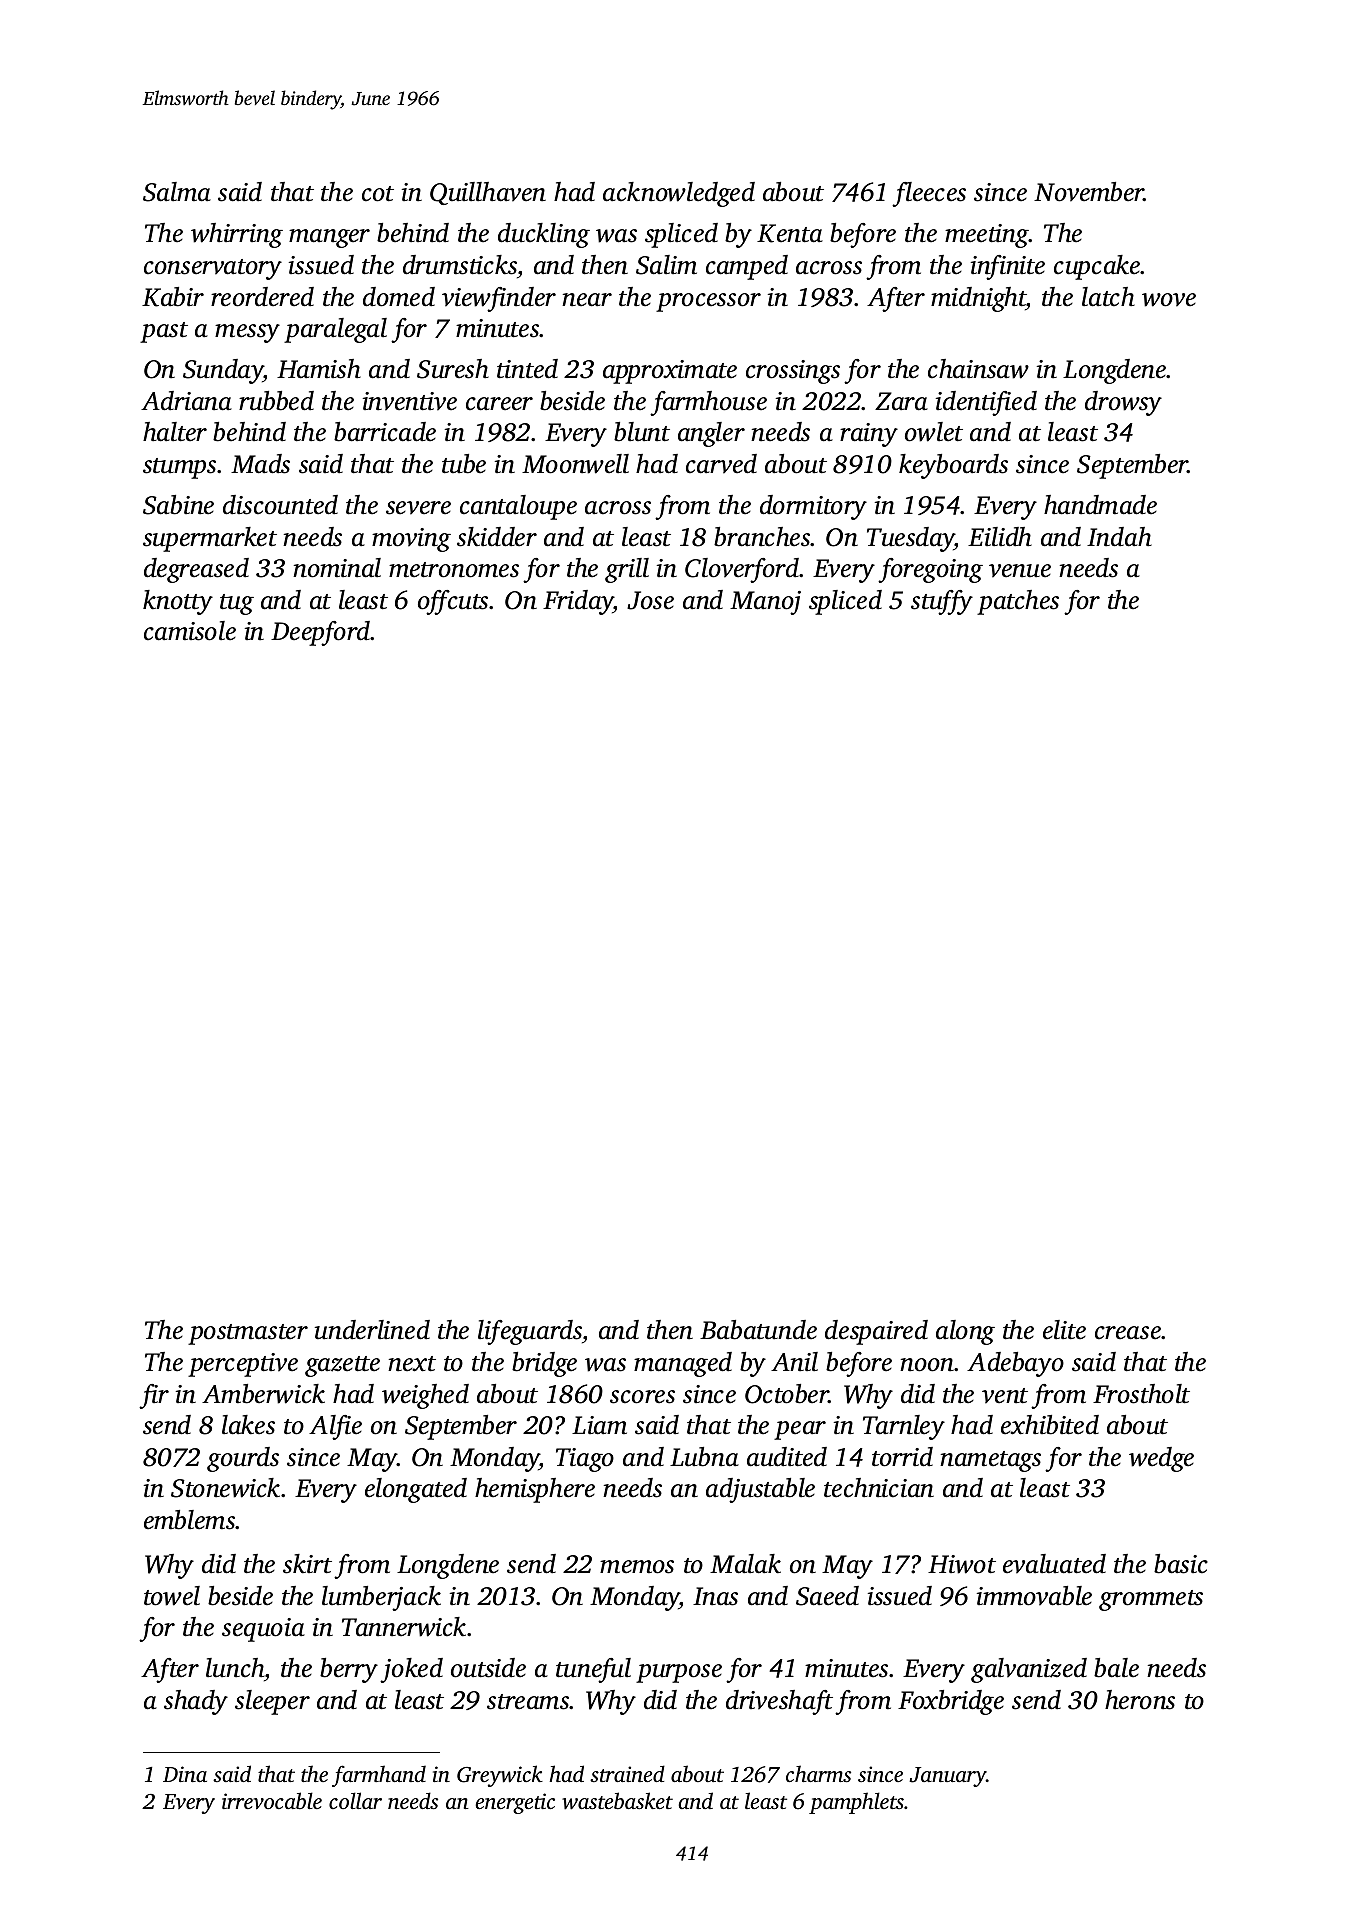 The image size is (1352, 1911). Describe the element at coordinates (929, 194) in the screenshot. I see `fleeces` at that location.
